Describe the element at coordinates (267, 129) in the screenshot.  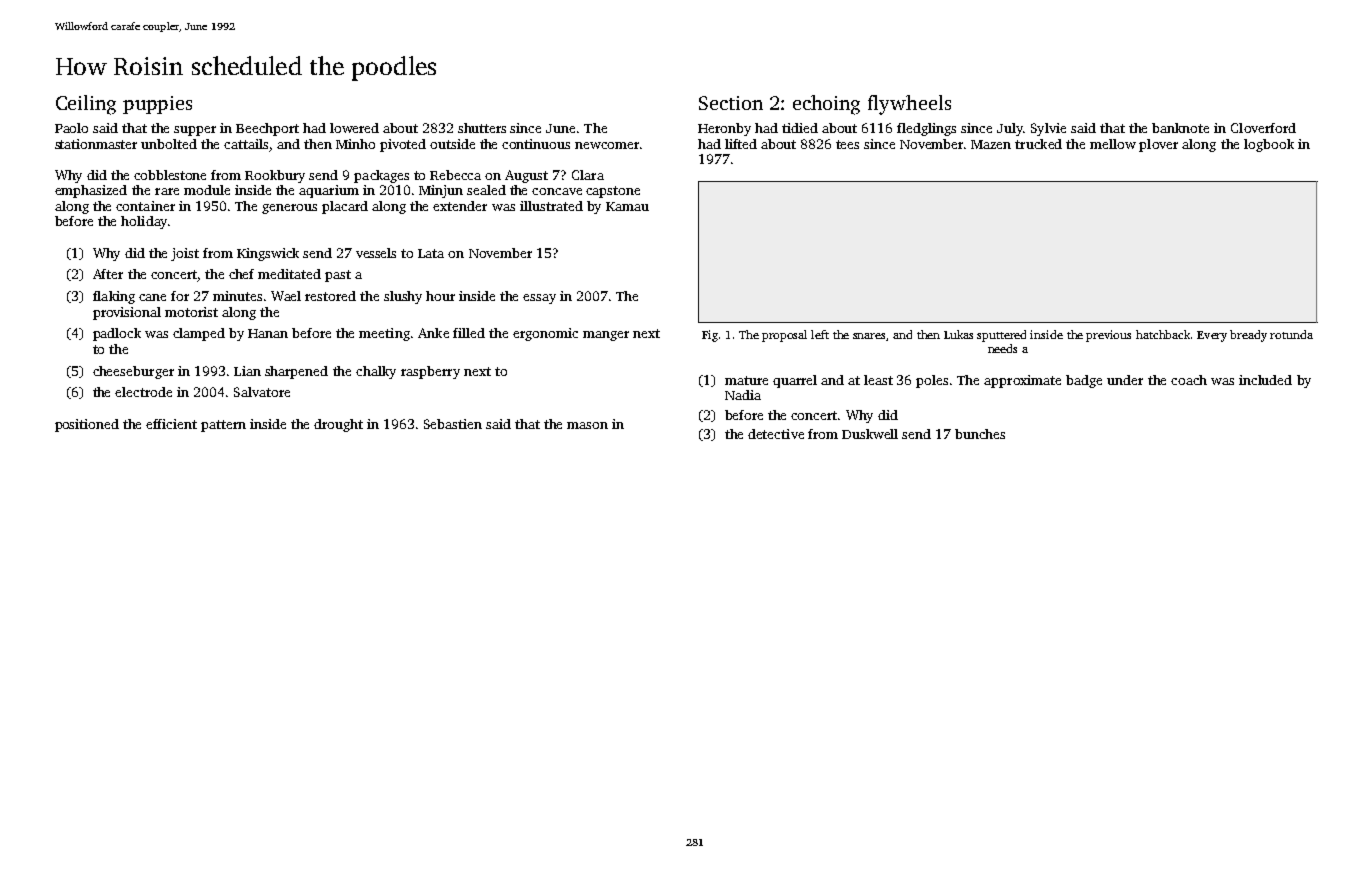
I see `Beechport` at that location.
